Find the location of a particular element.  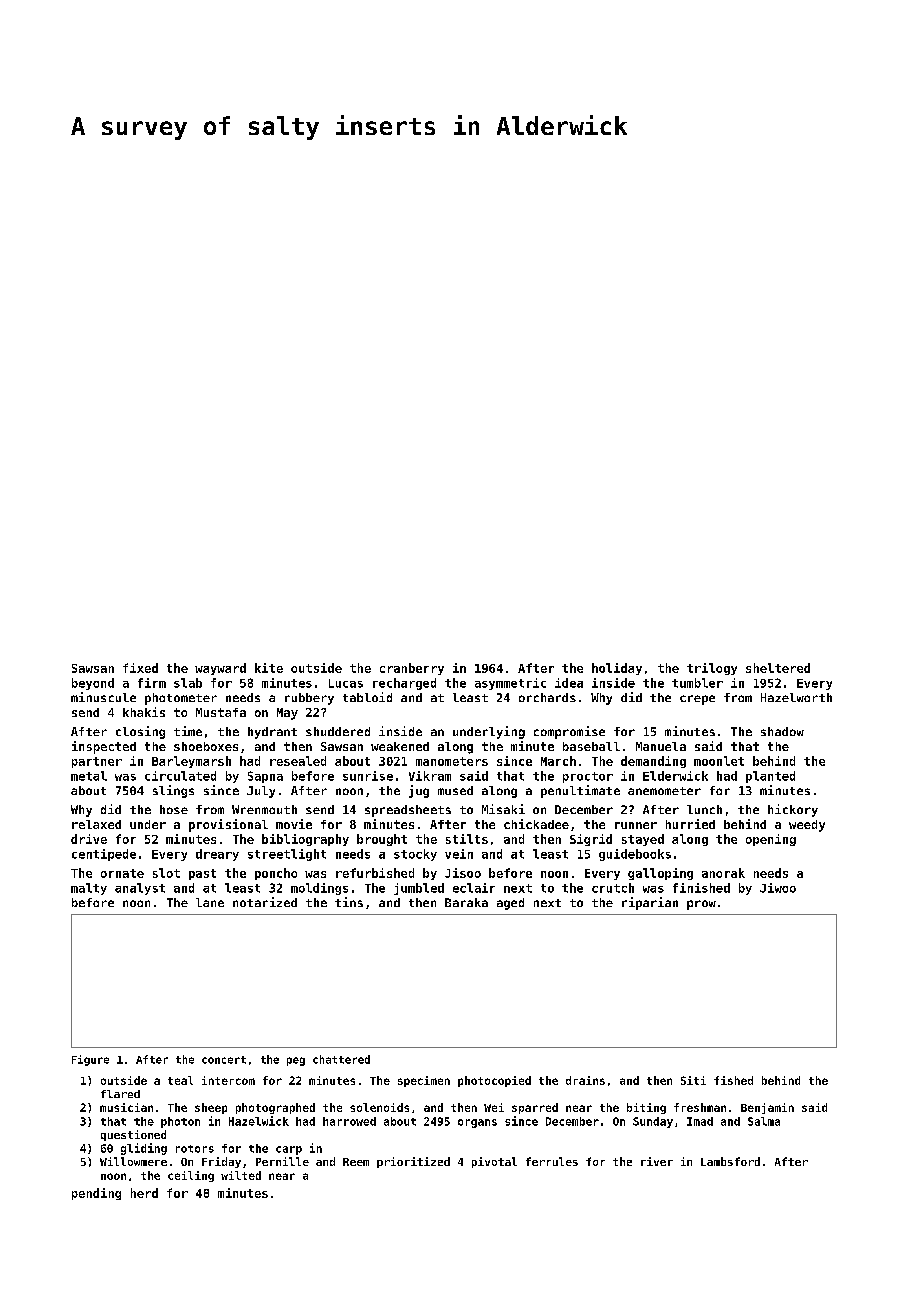

Lambsford is located at coordinates (730, 1161).
